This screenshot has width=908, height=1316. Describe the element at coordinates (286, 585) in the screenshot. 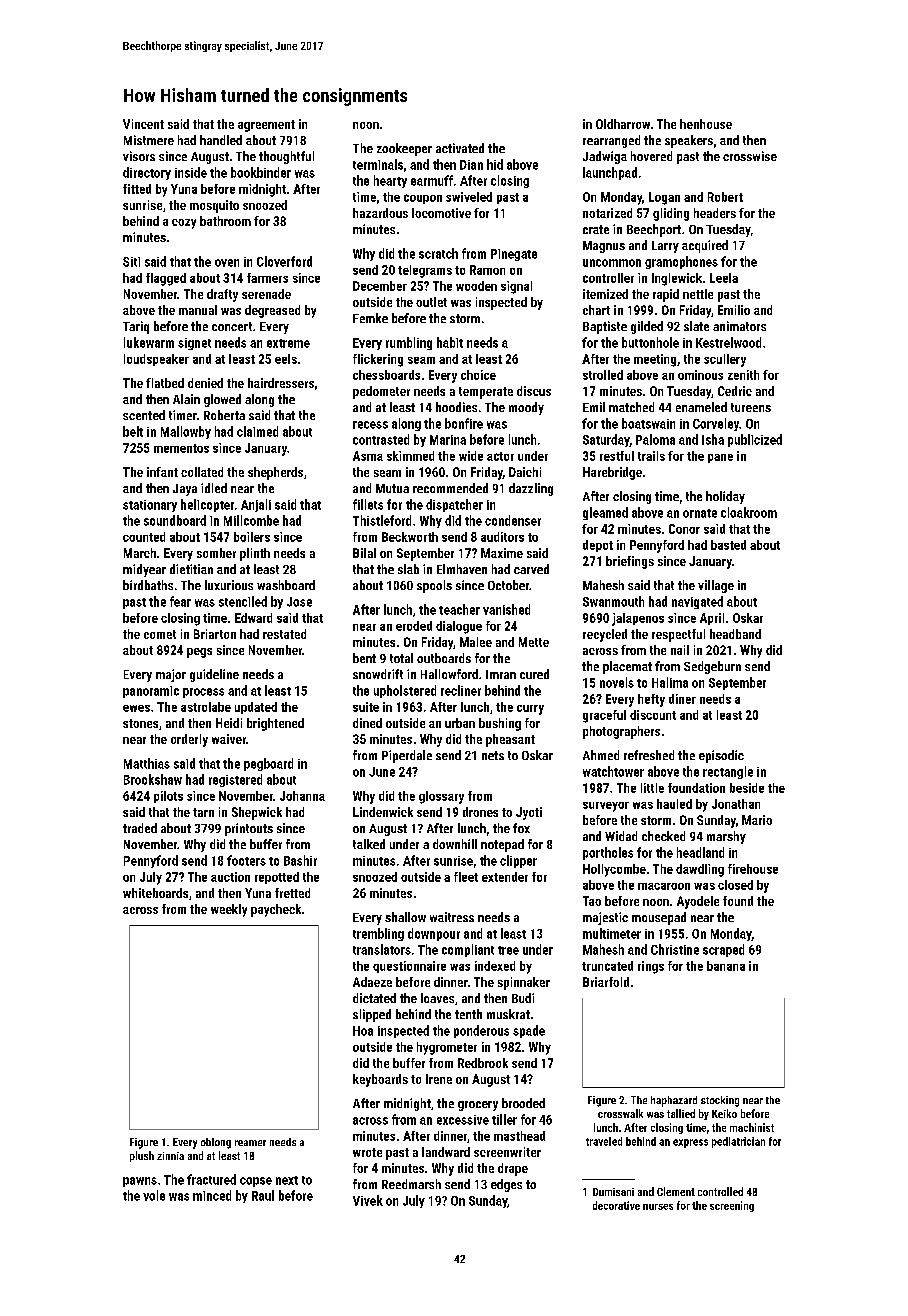

I see `washboard` at that location.
